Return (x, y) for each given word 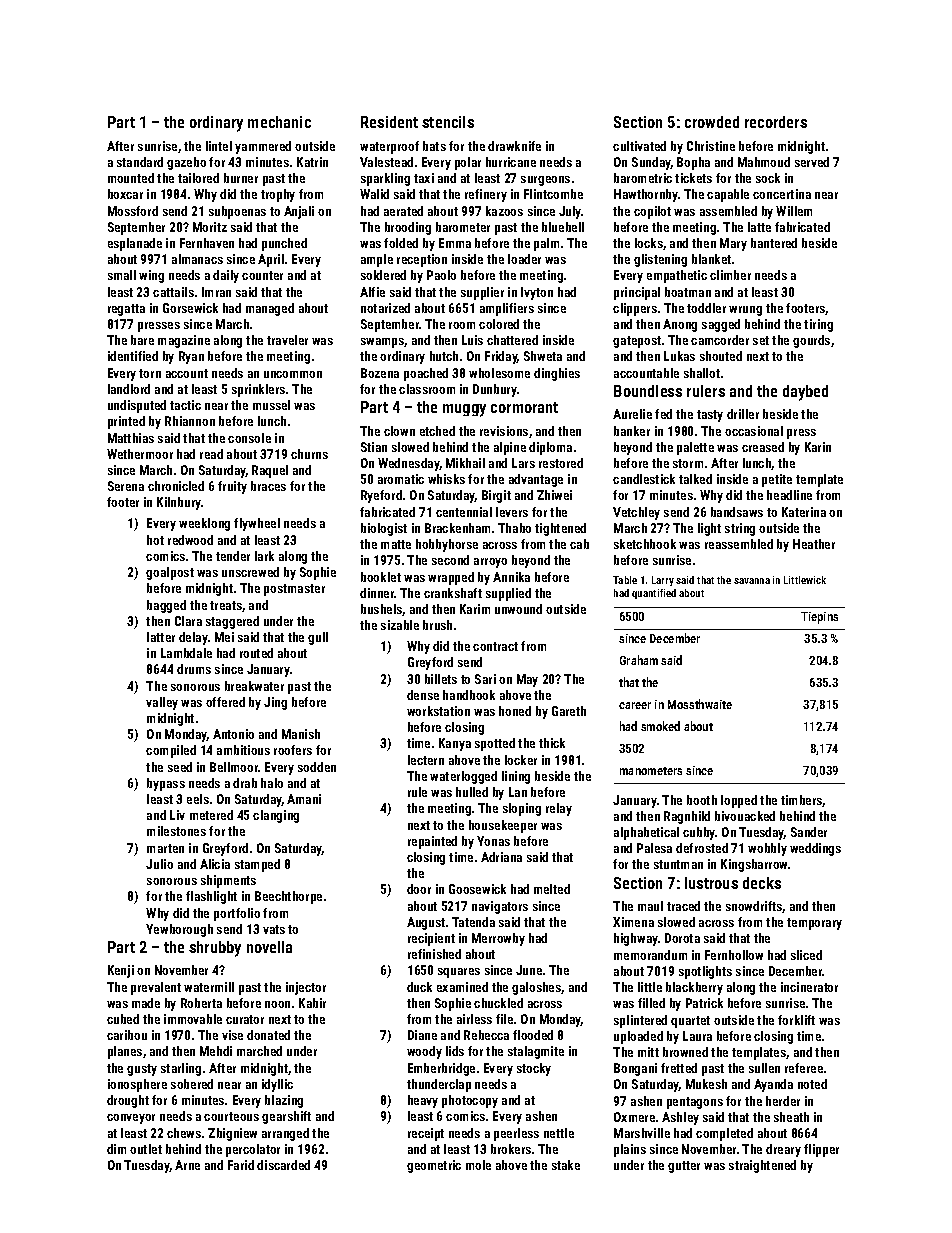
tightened (560, 529)
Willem (794, 211)
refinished (434, 954)
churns (309, 454)
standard (140, 162)
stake (566, 1165)
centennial (464, 512)
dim (116, 1149)
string (740, 529)
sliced (806, 955)
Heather (814, 544)
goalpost (170, 573)
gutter (684, 1167)
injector (306, 988)
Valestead (386, 162)
